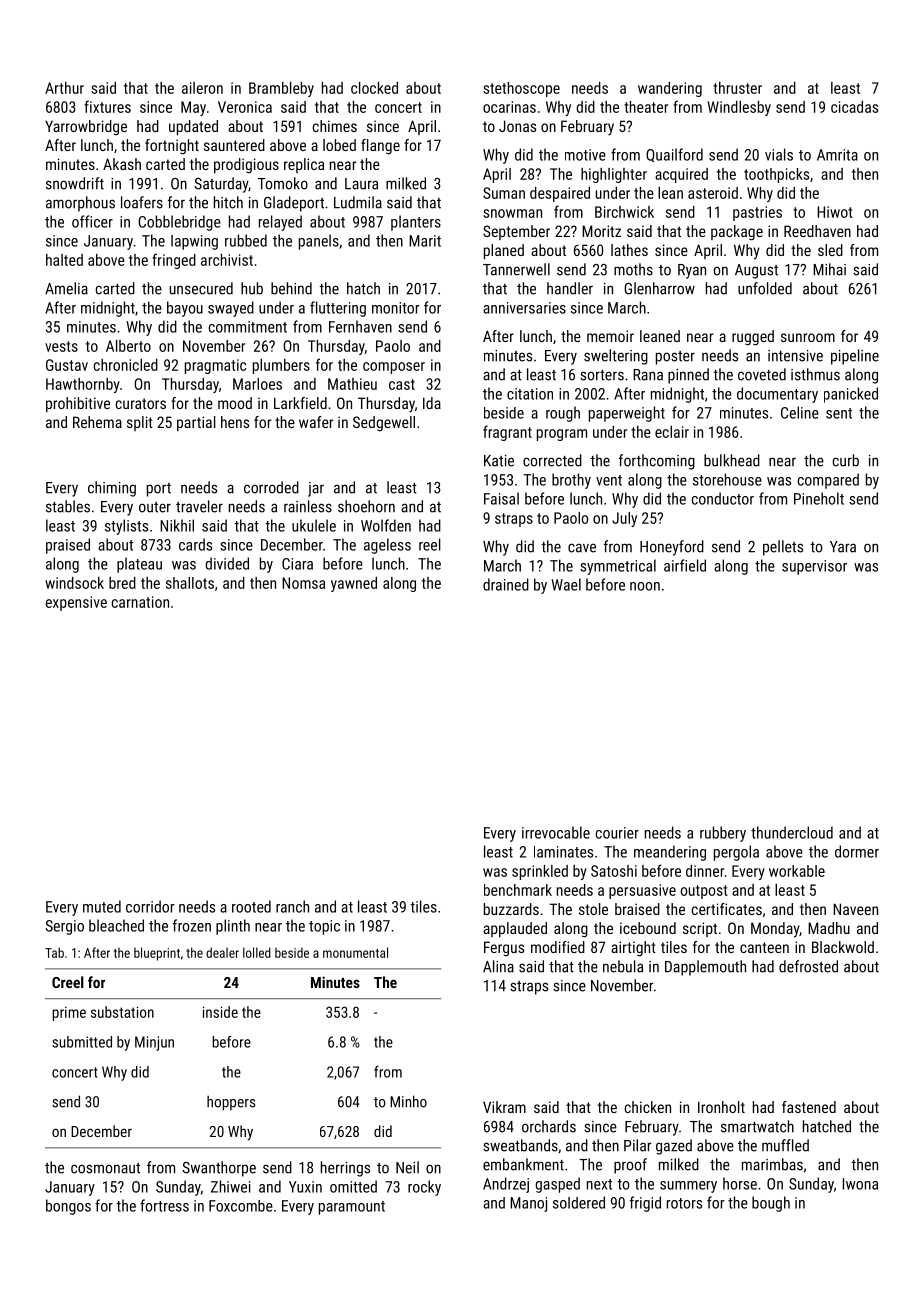  What do you see at coordinates (157, 954) in the image?
I see `blueprint` at bounding box center [157, 954].
